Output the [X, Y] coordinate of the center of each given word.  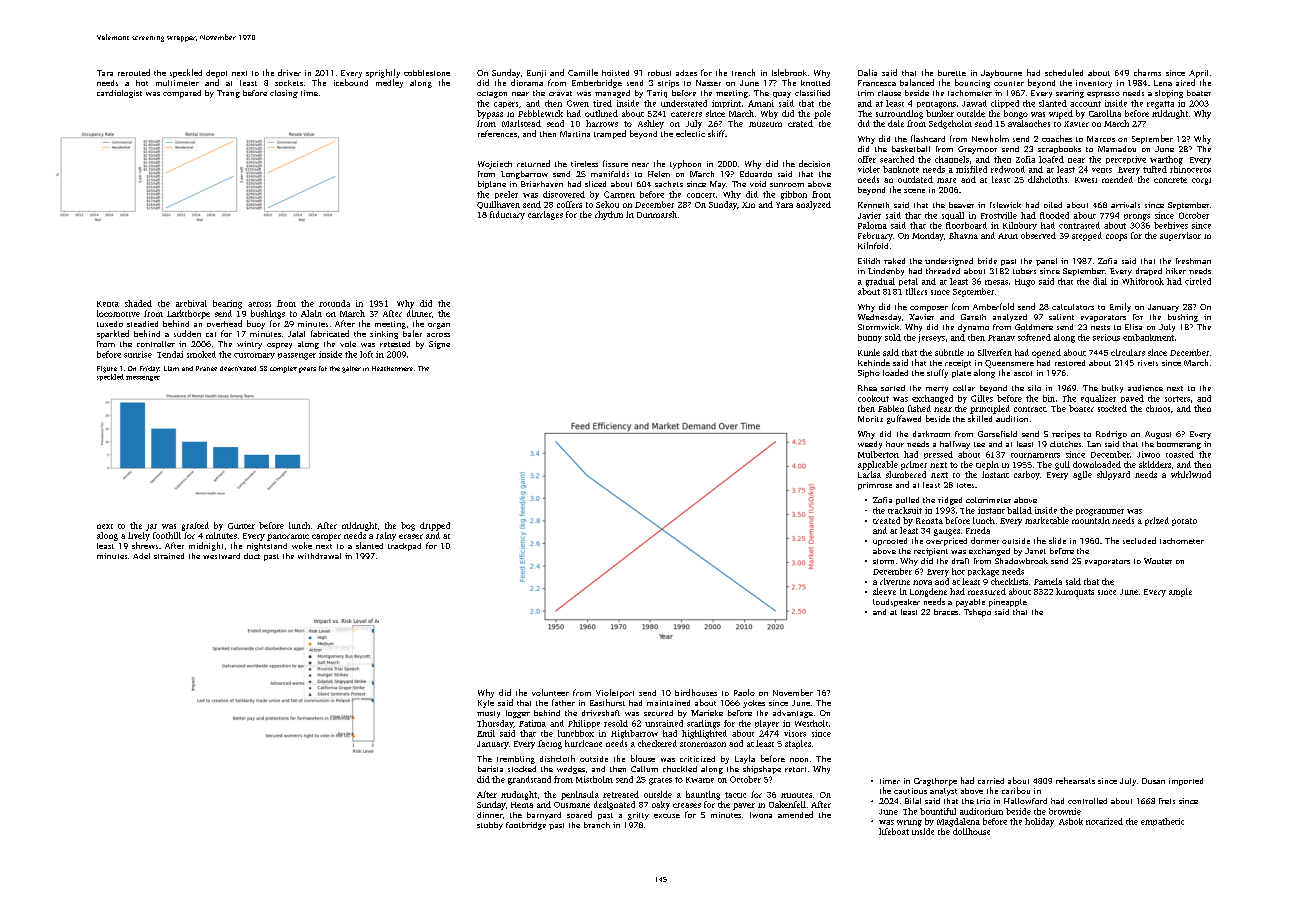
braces [946, 612]
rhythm [609, 215]
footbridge [526, 826]
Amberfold [993, 306]
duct [252, 556]
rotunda [334, 303]
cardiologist [119, 94]
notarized [1104, 821]
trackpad [404, 547]
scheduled [1064, 72]
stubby [490, 826]
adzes [686, 73]
